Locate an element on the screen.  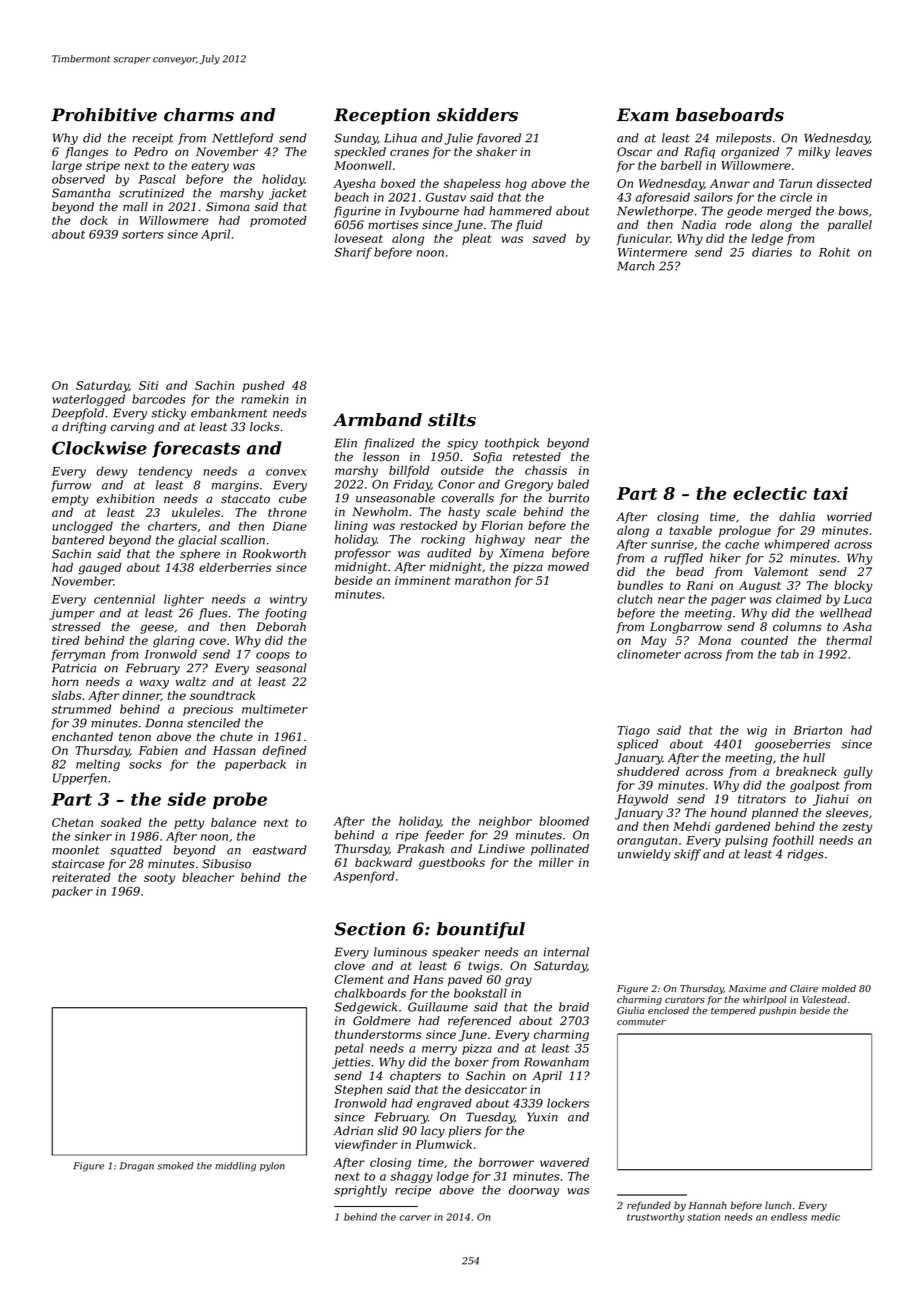
dock is located at coordinates (94, 220).
